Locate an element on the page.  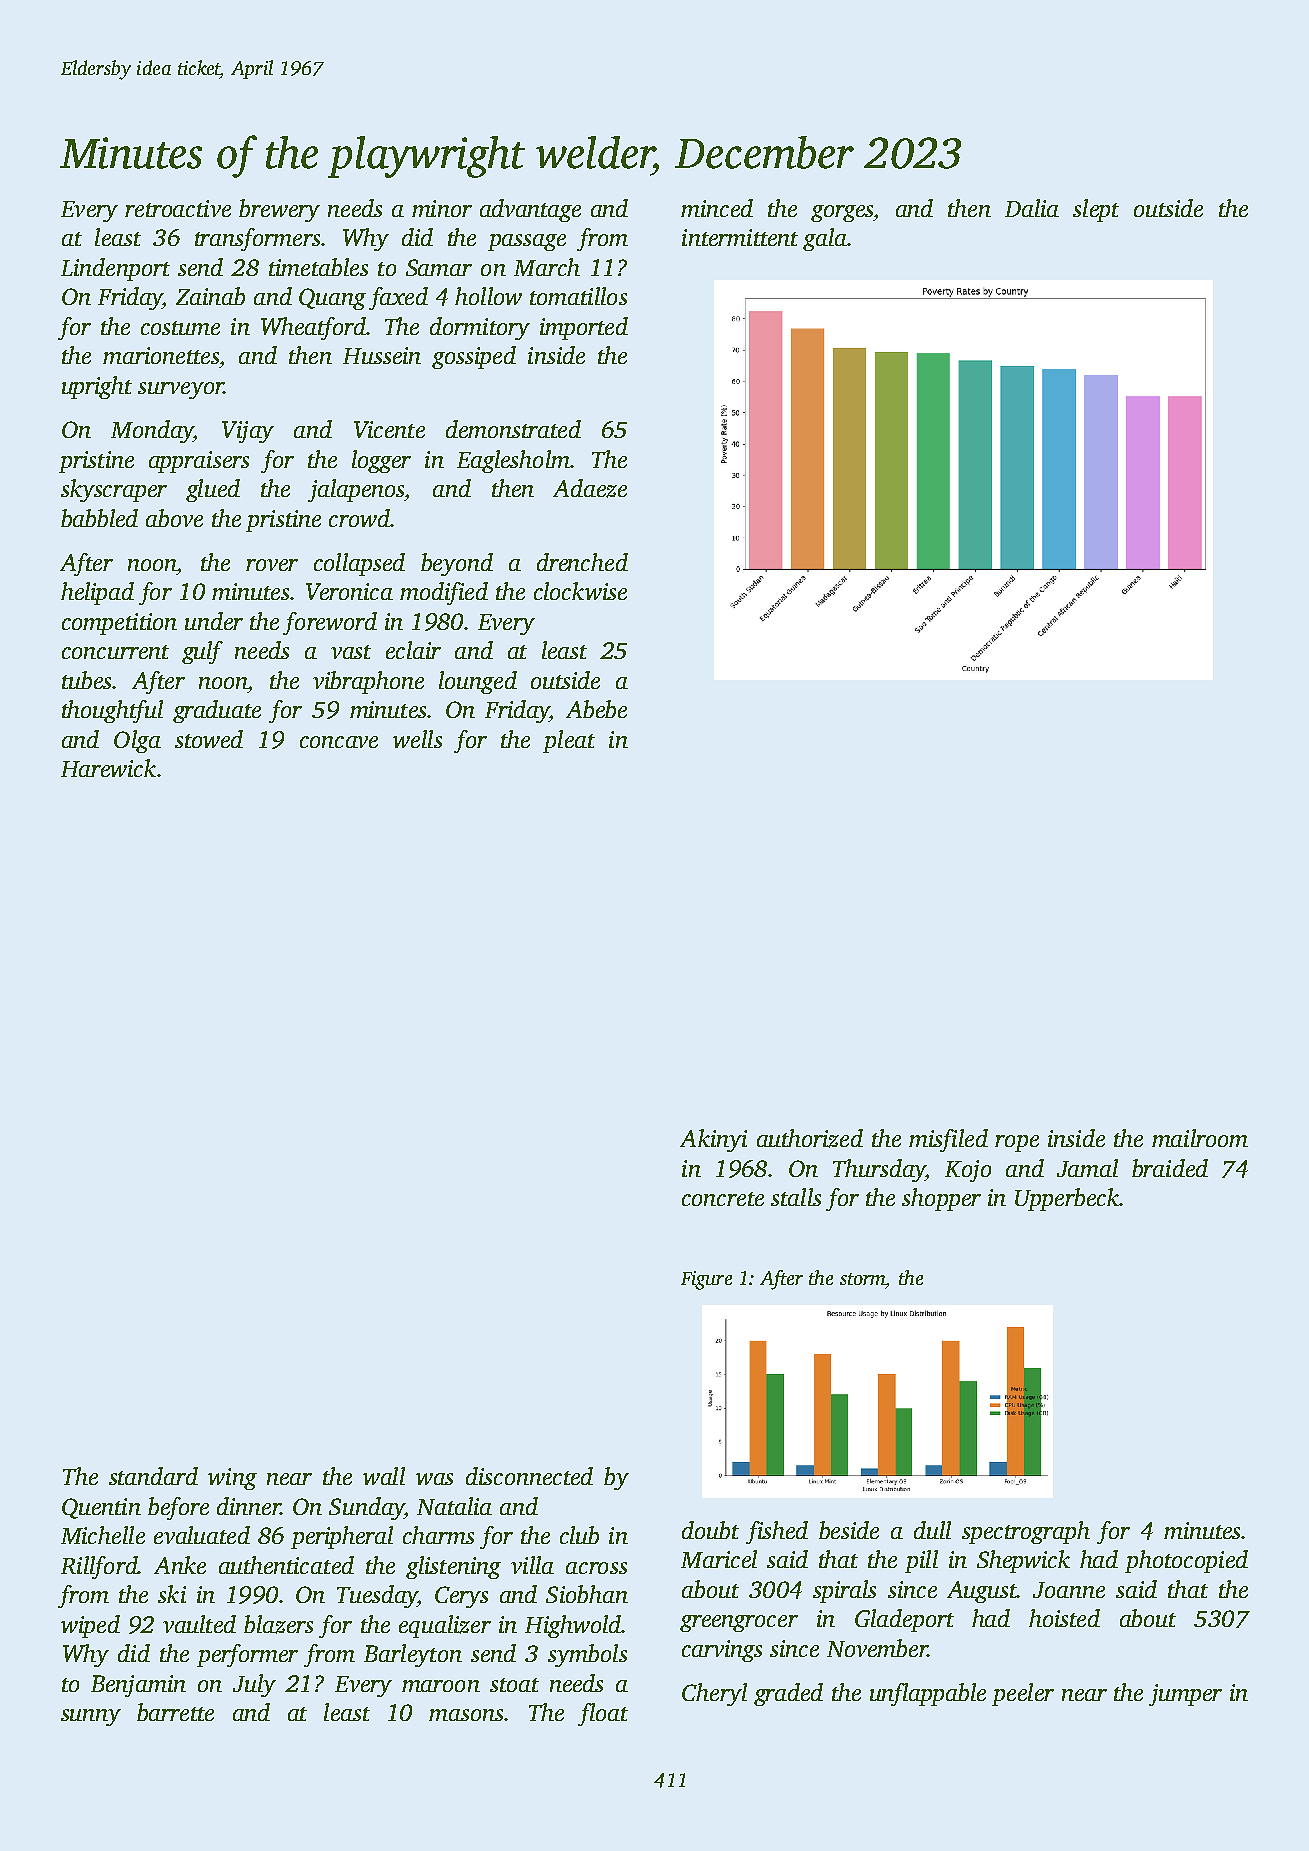
peeler is located at coordinates (1023, 1694).
